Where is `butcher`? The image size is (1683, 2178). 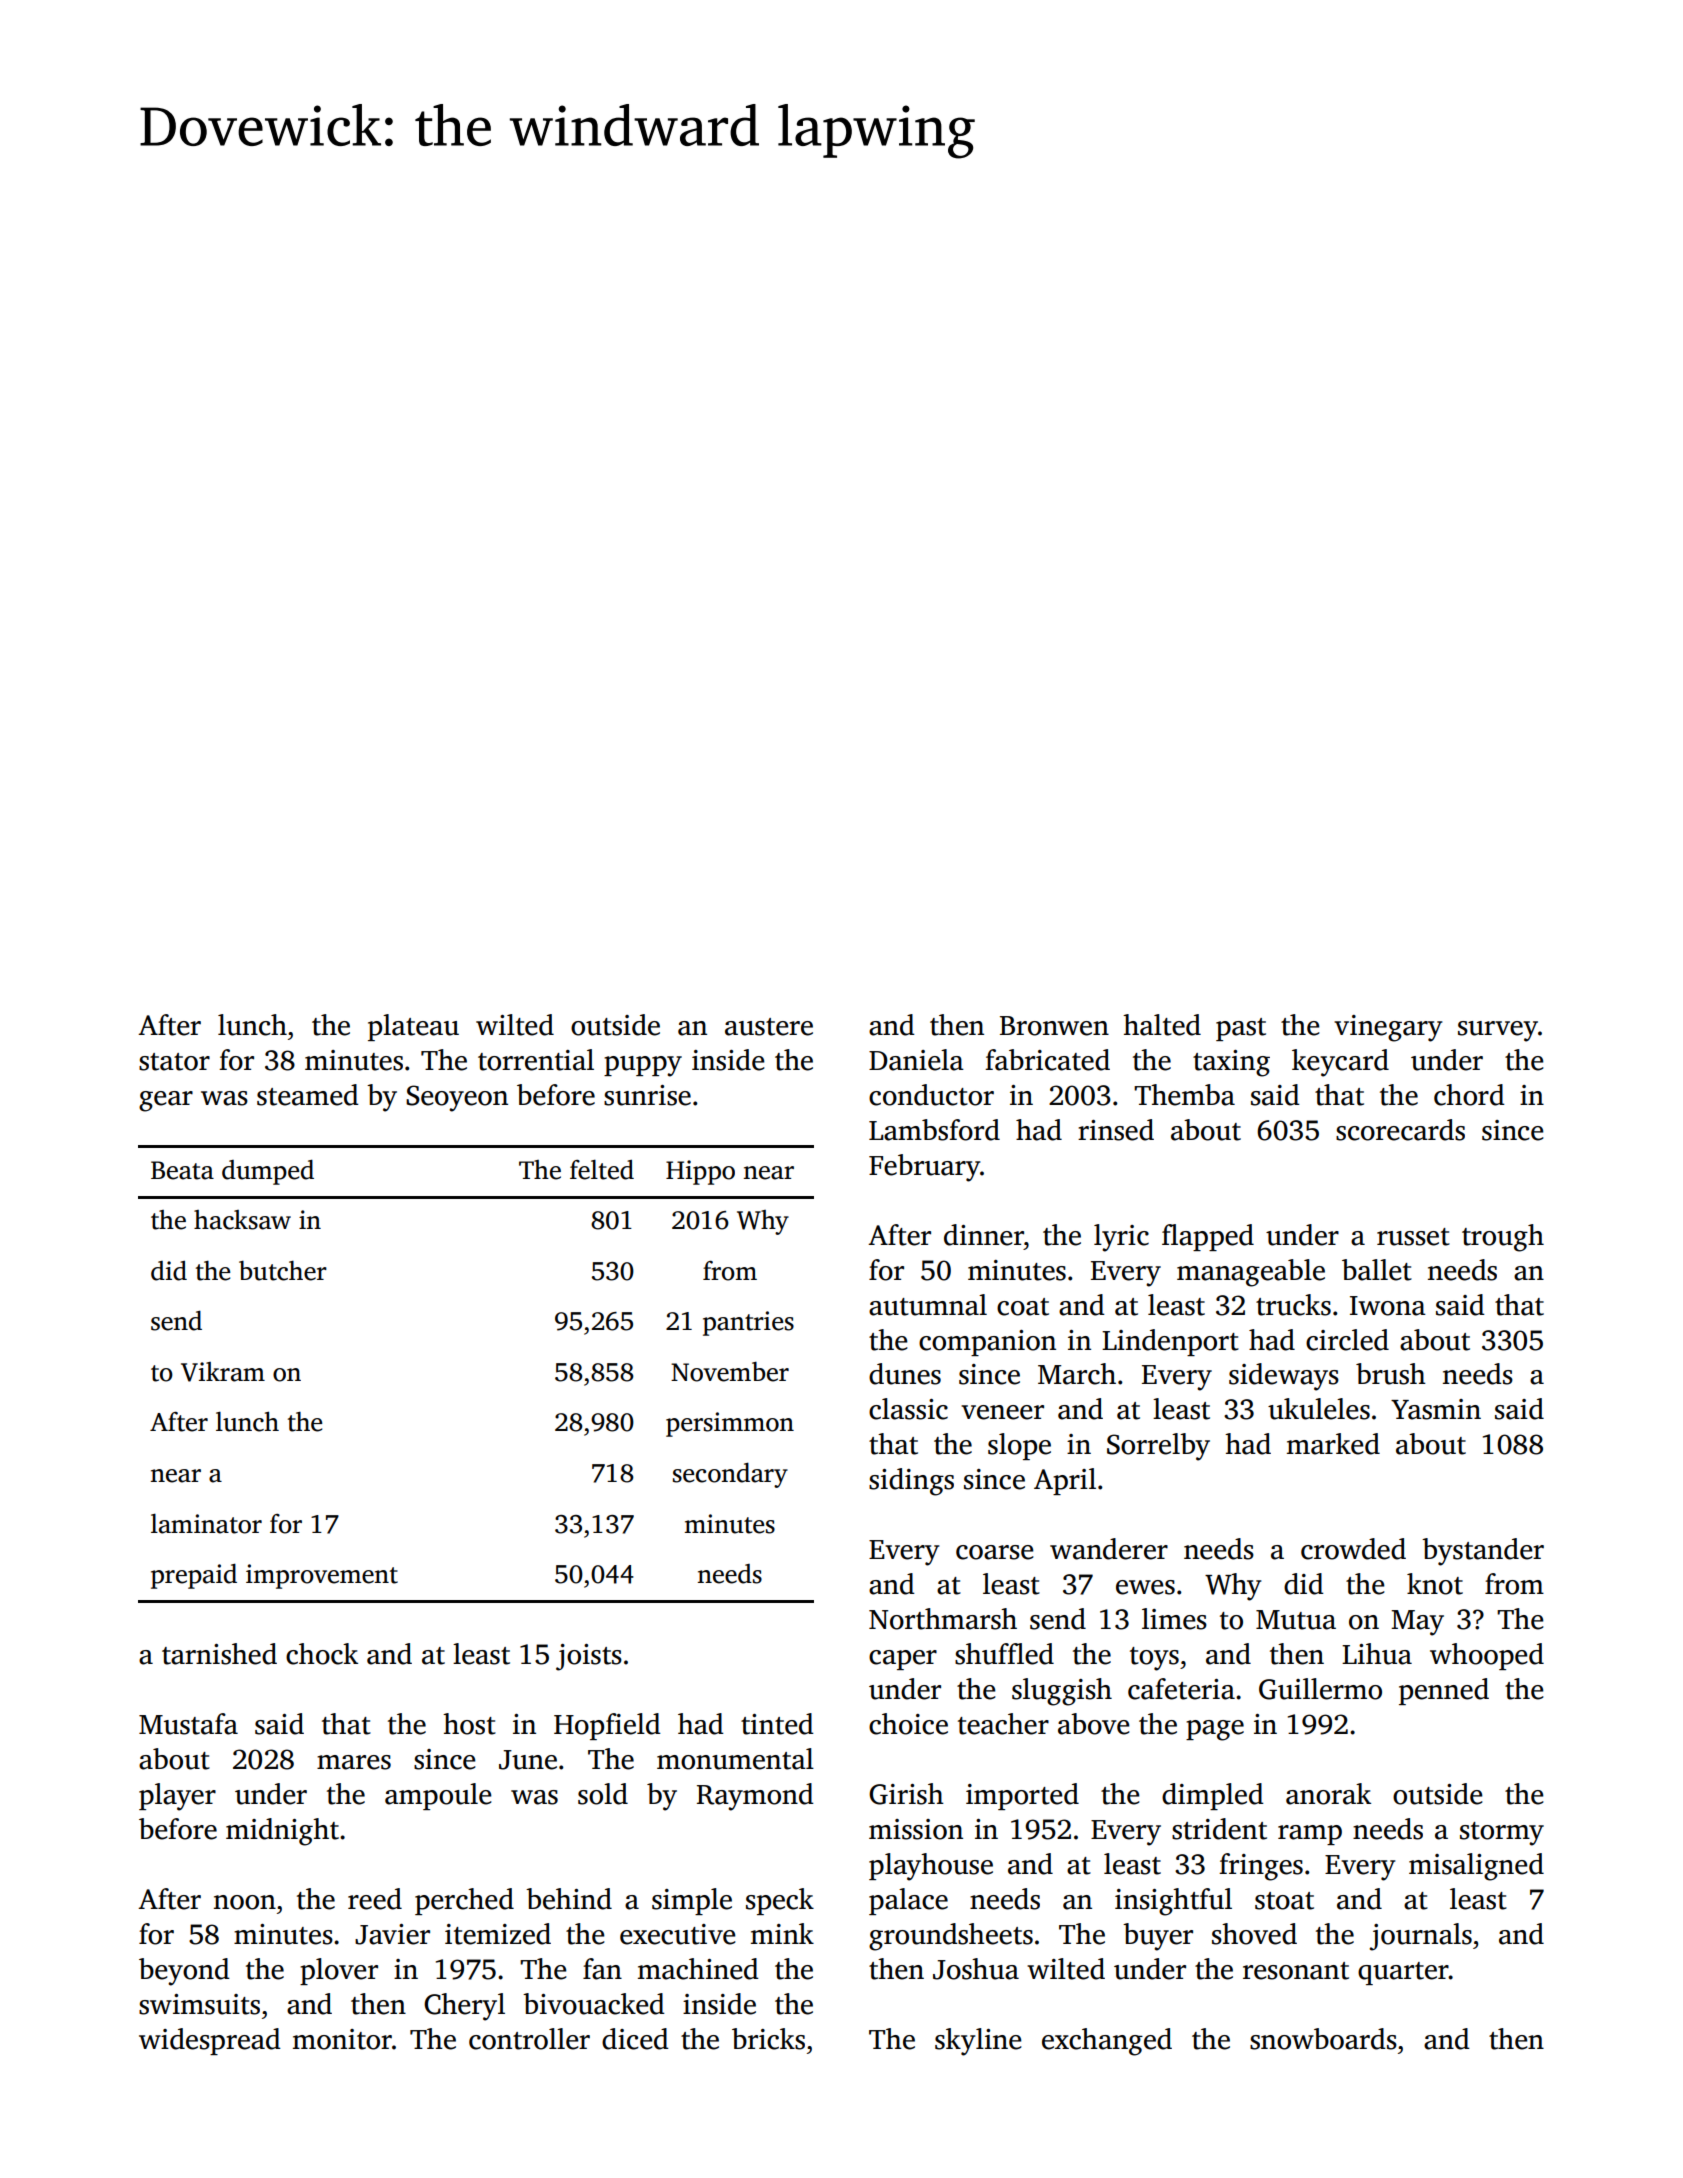 butcher is located at coordinates (283, 1271).
